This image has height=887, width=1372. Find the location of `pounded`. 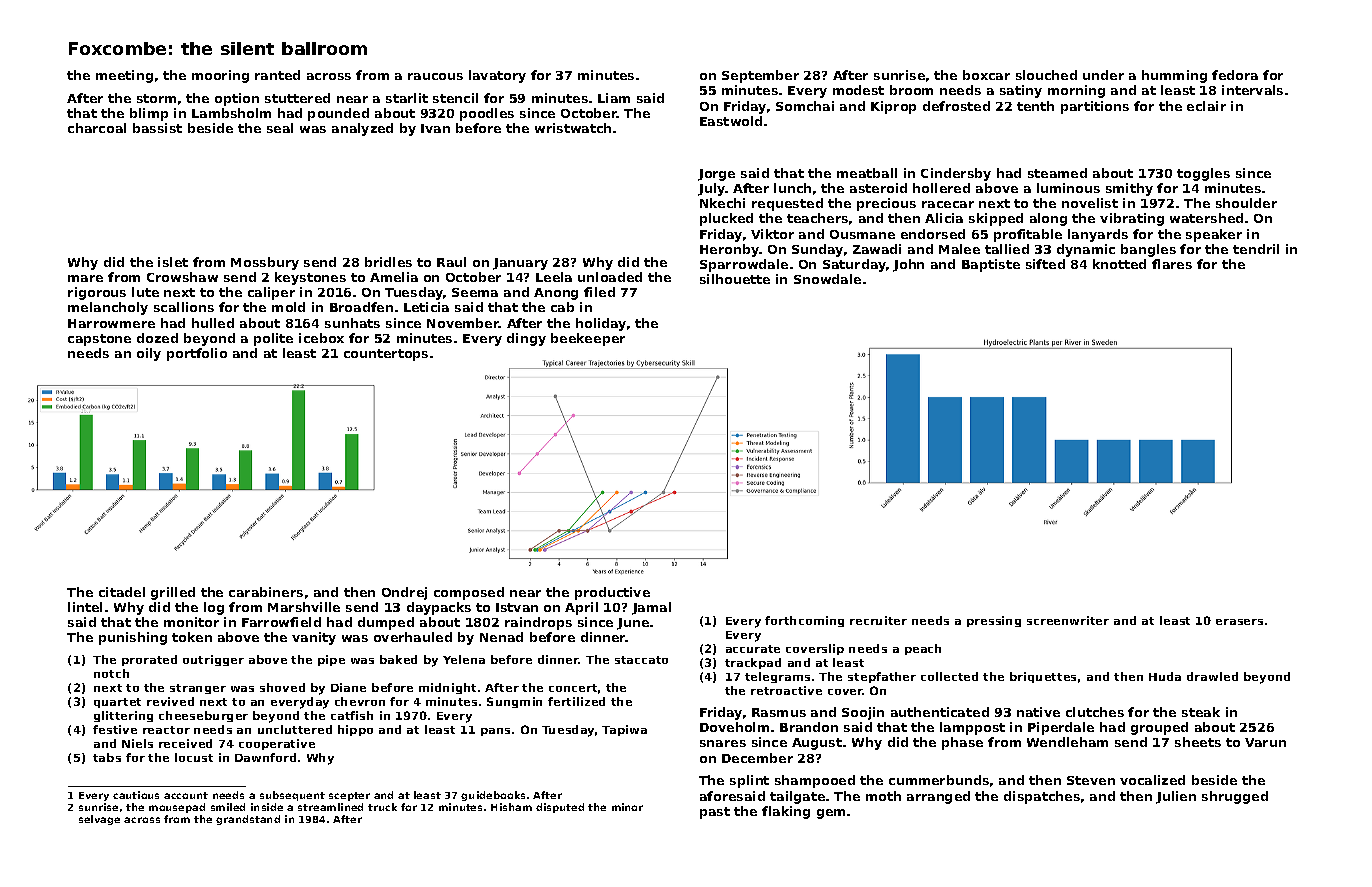

pounded is located at coordinates (338, 114).
